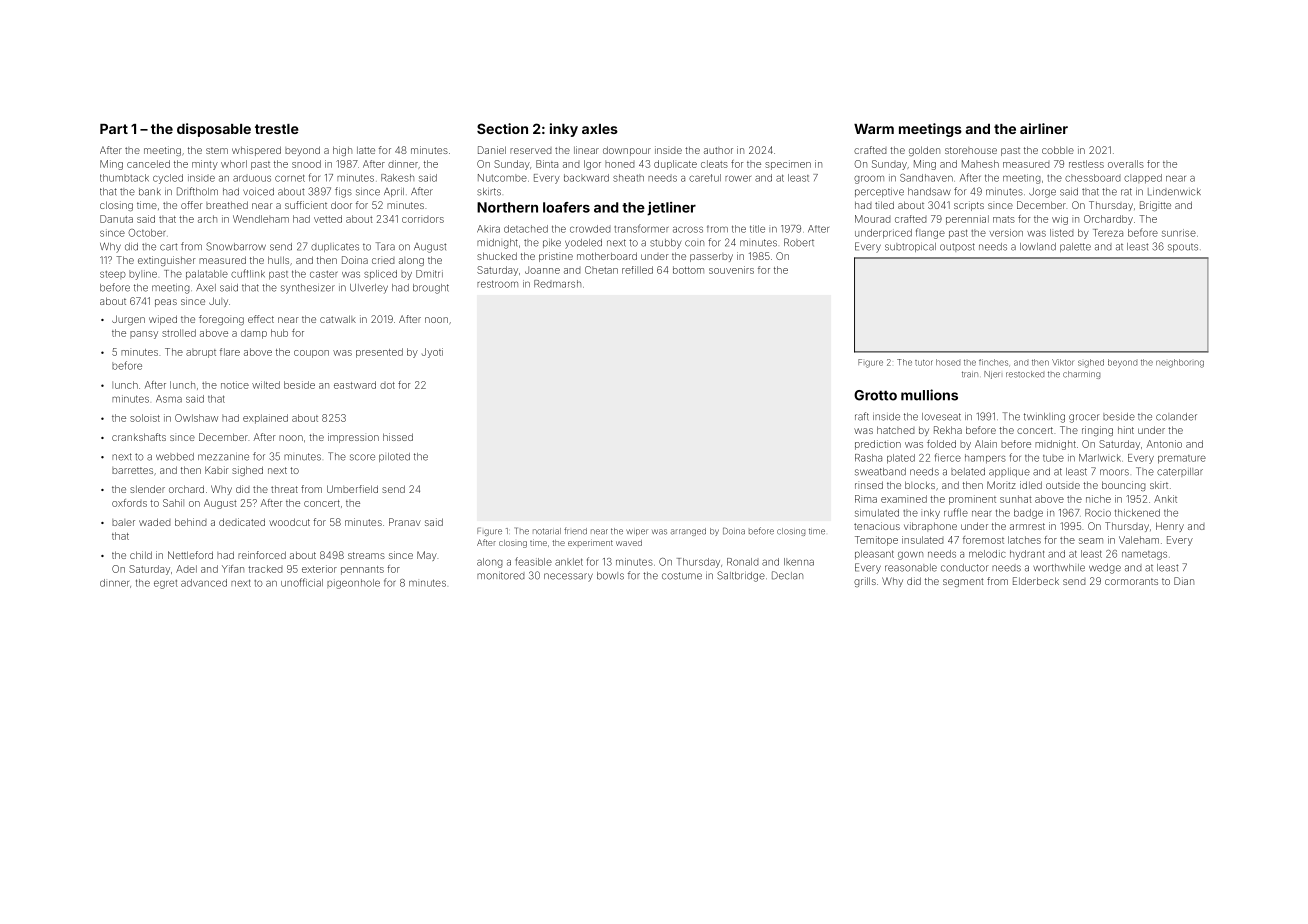 Image resolution: width=1308 pixels, height=924 pixels. Describe the element at coordinates (278, 260) in the screenshot. I see `hulls` at that location.
